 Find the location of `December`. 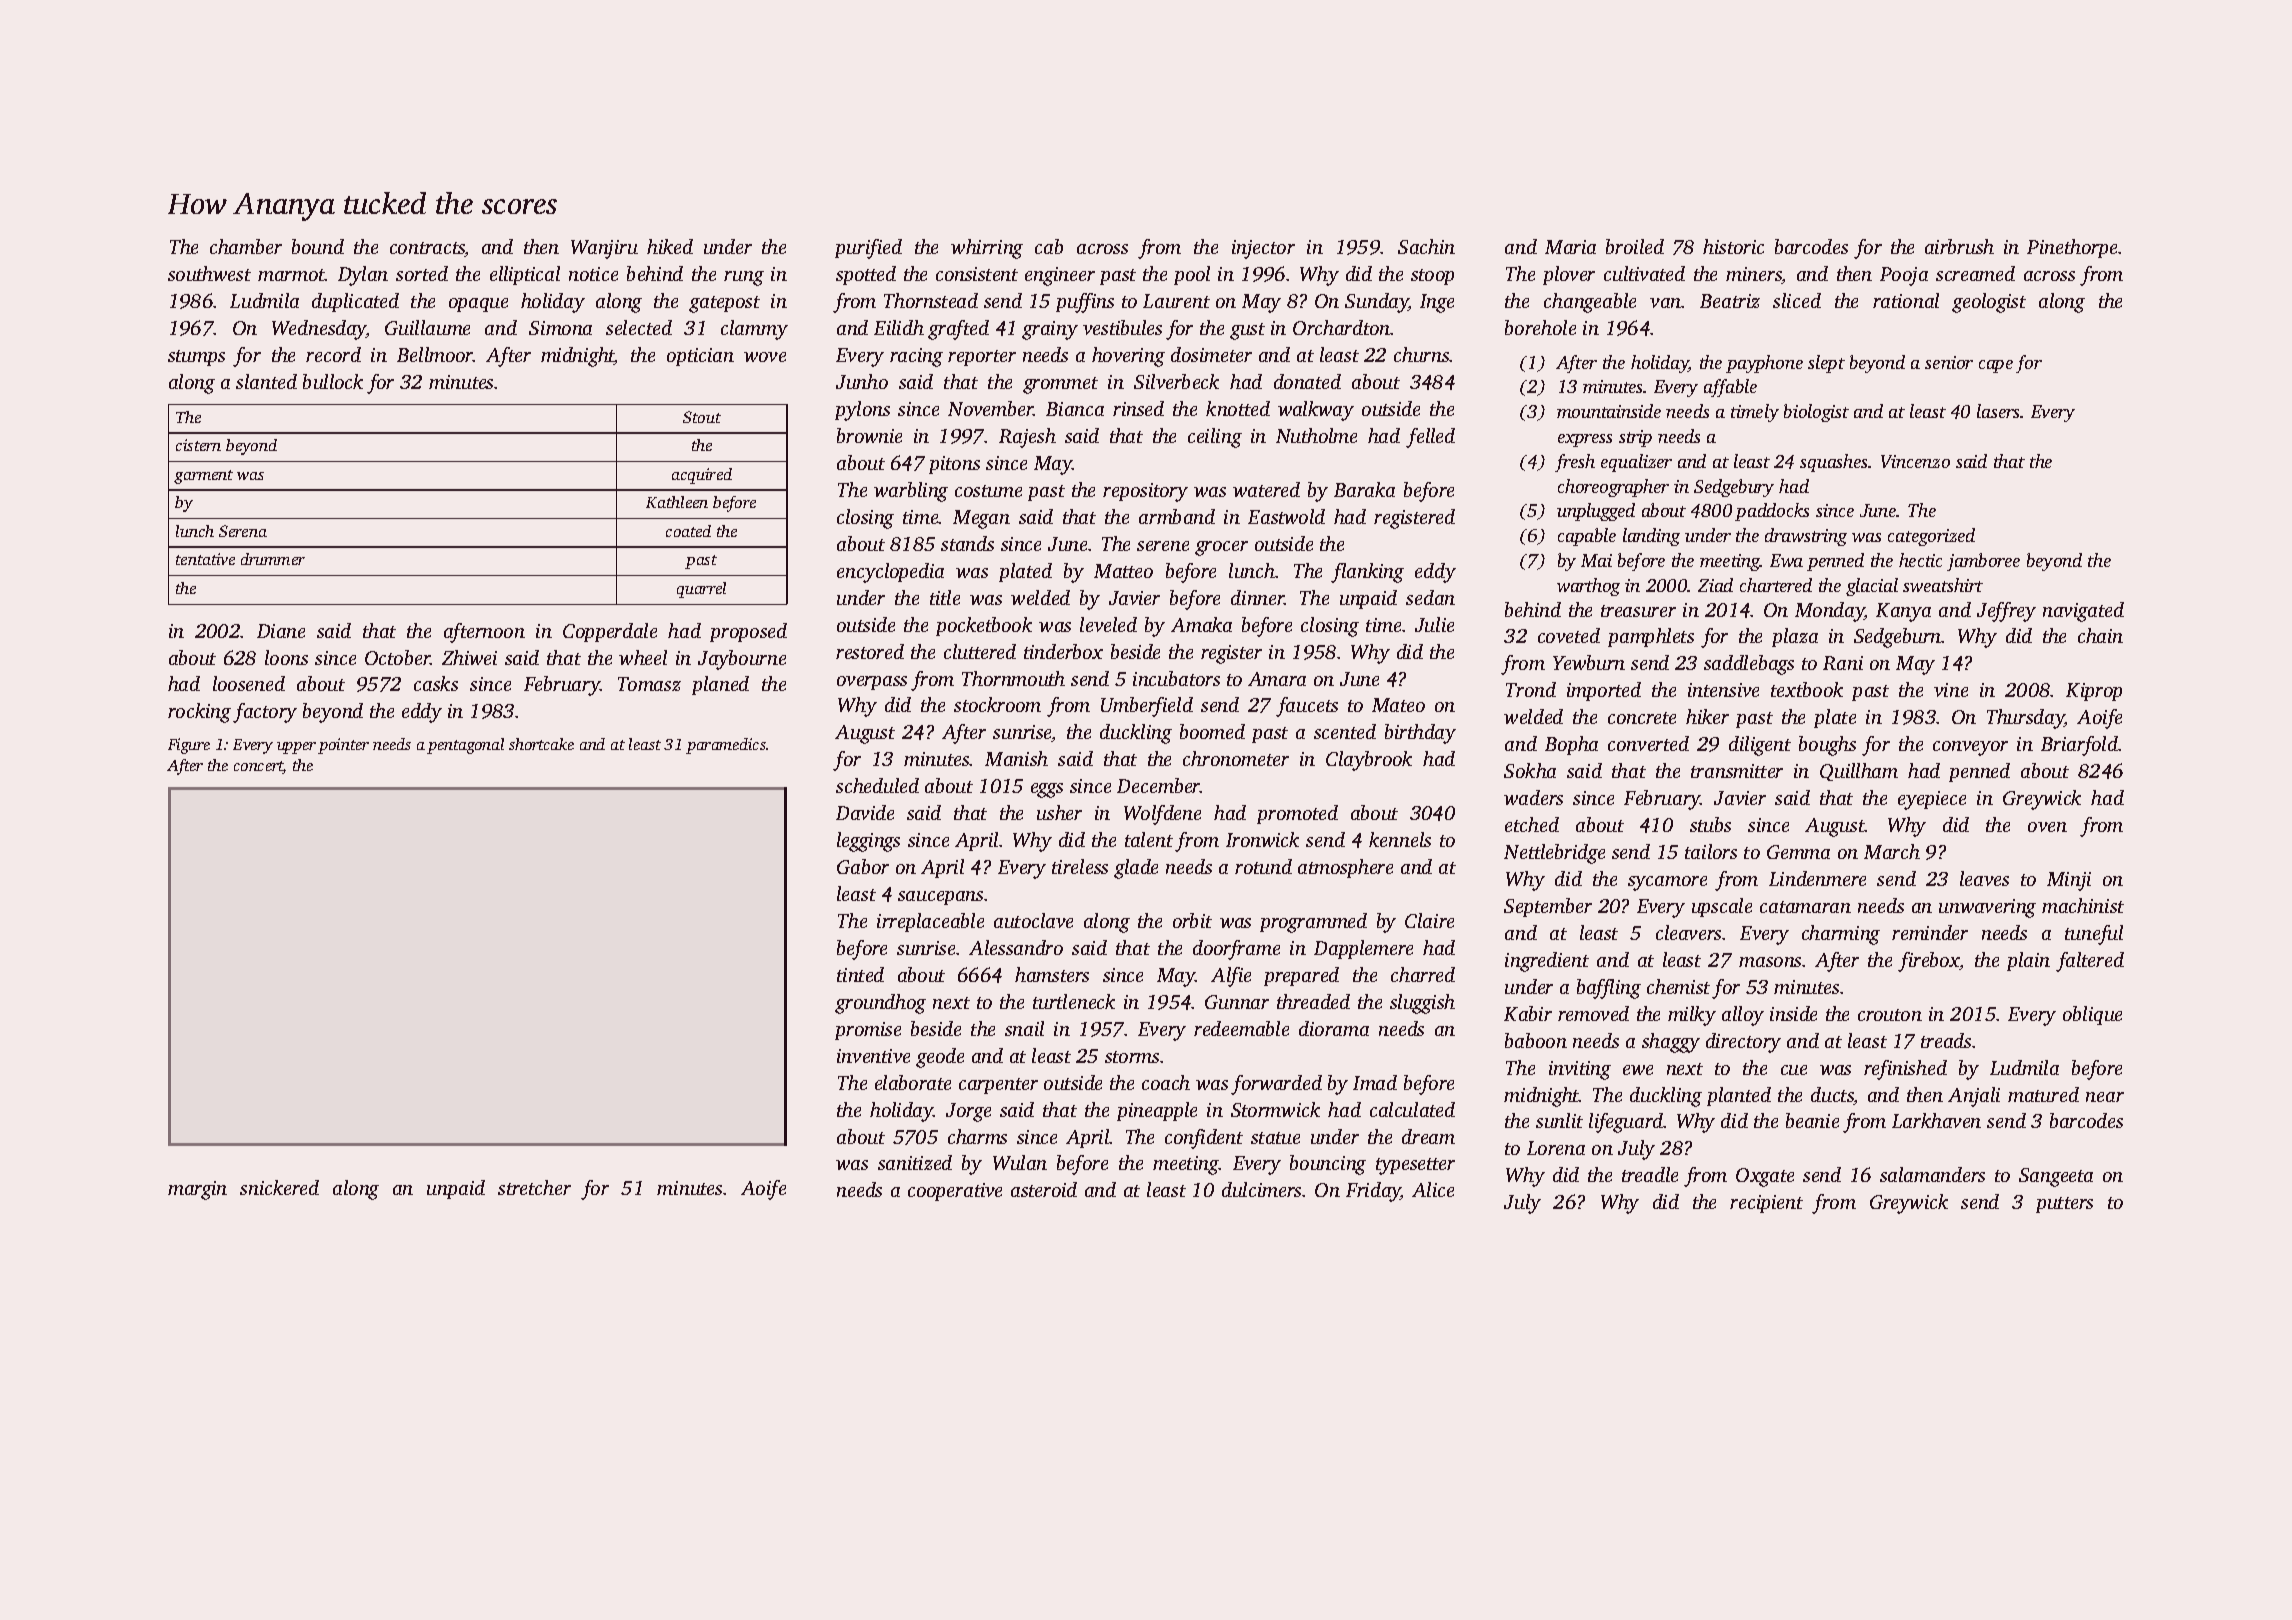

December is located at coordinates (1158, 785).
